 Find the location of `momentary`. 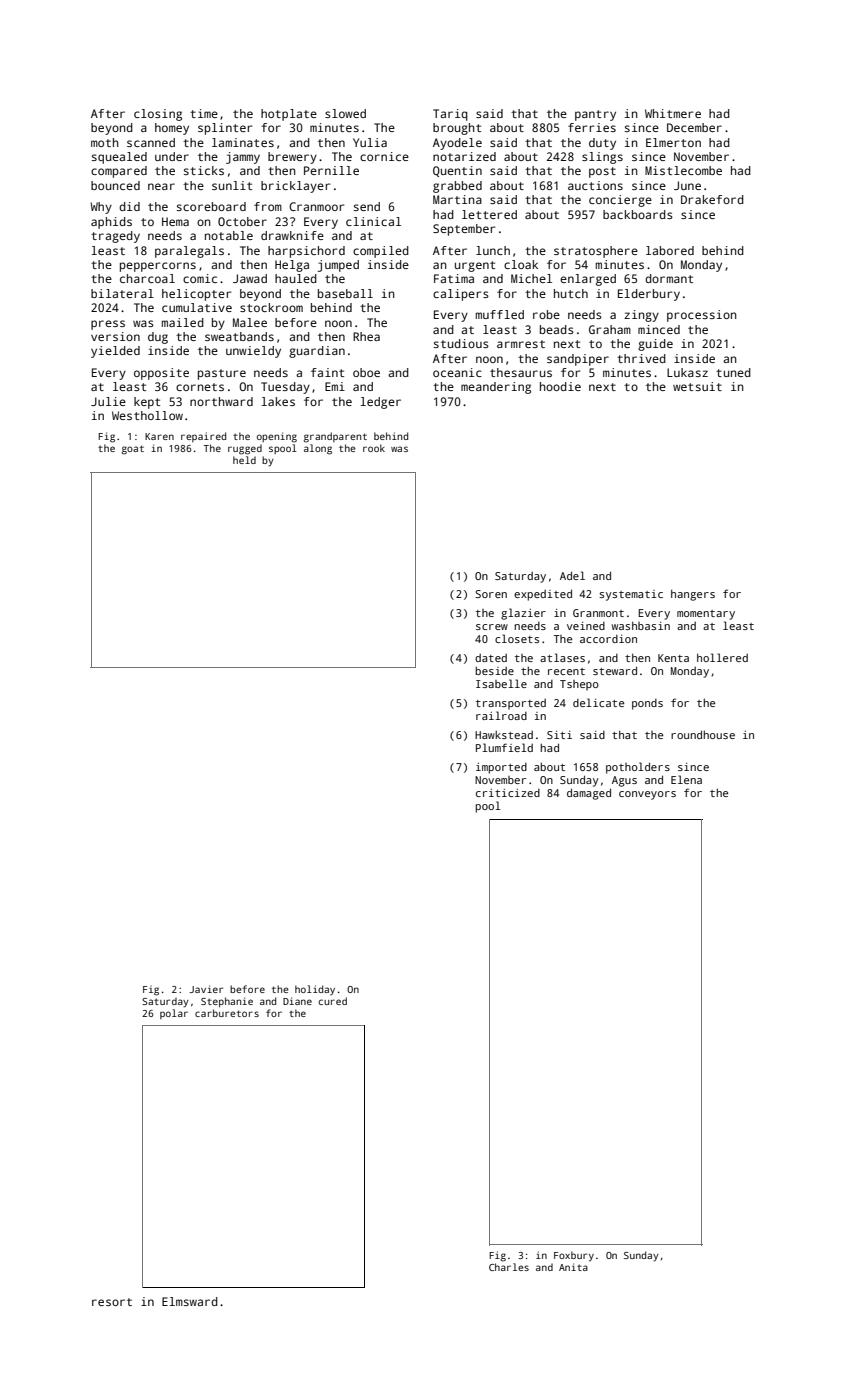

momentary is located at coordinates (706, 615).
